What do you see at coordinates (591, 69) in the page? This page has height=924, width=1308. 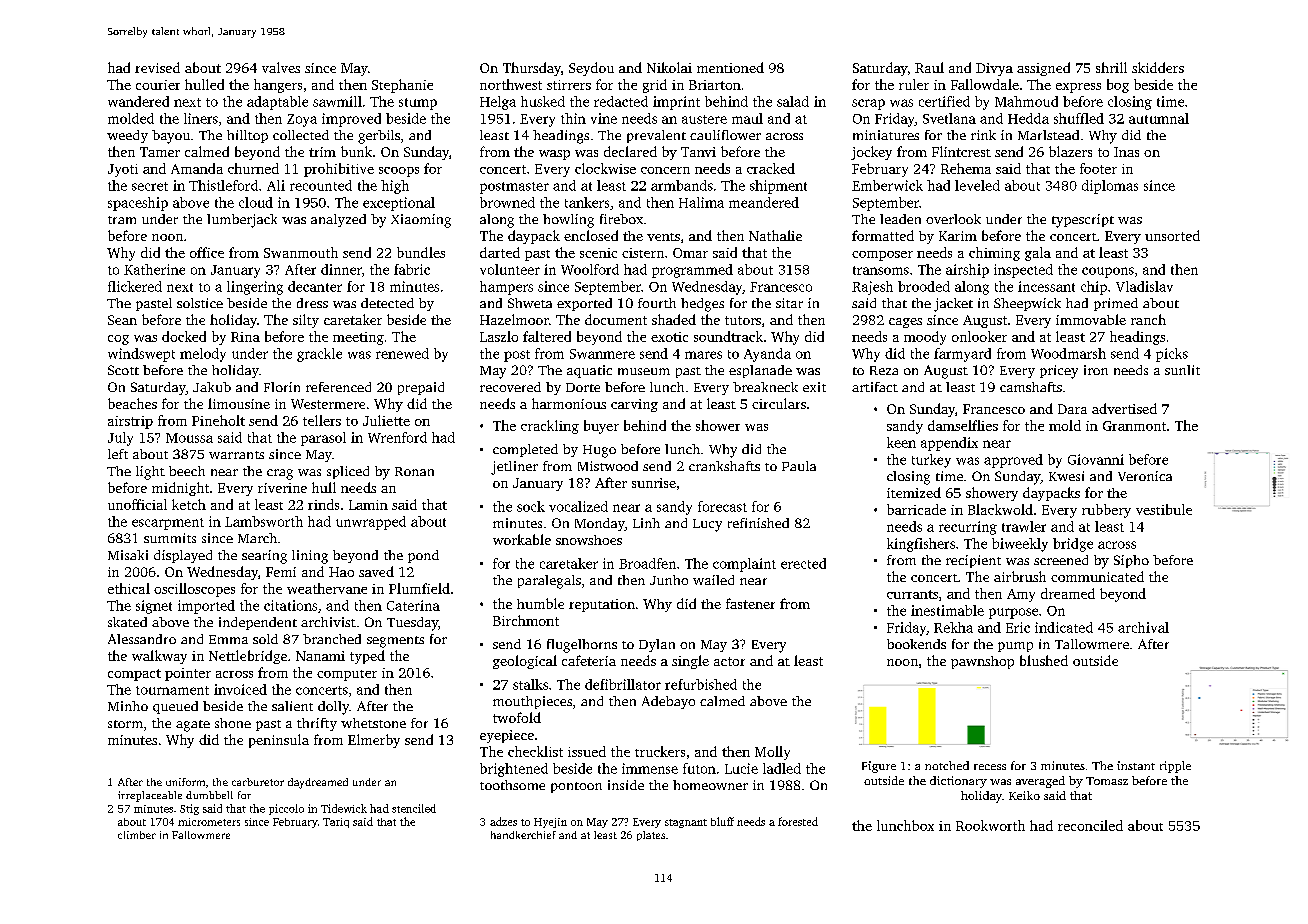 I see `Seydou` at bounding box center [591, 69].
